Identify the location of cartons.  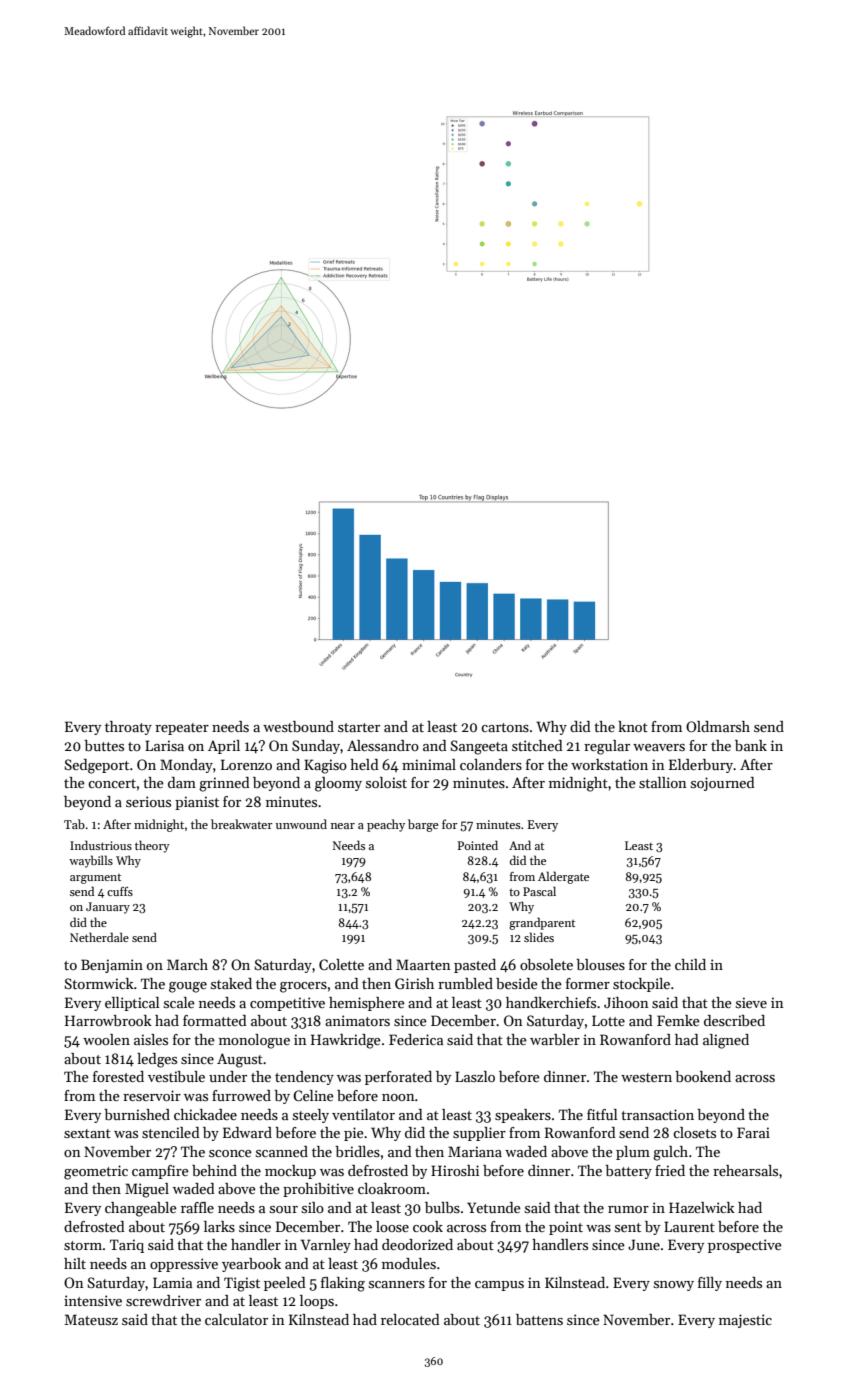
(505, 727).
